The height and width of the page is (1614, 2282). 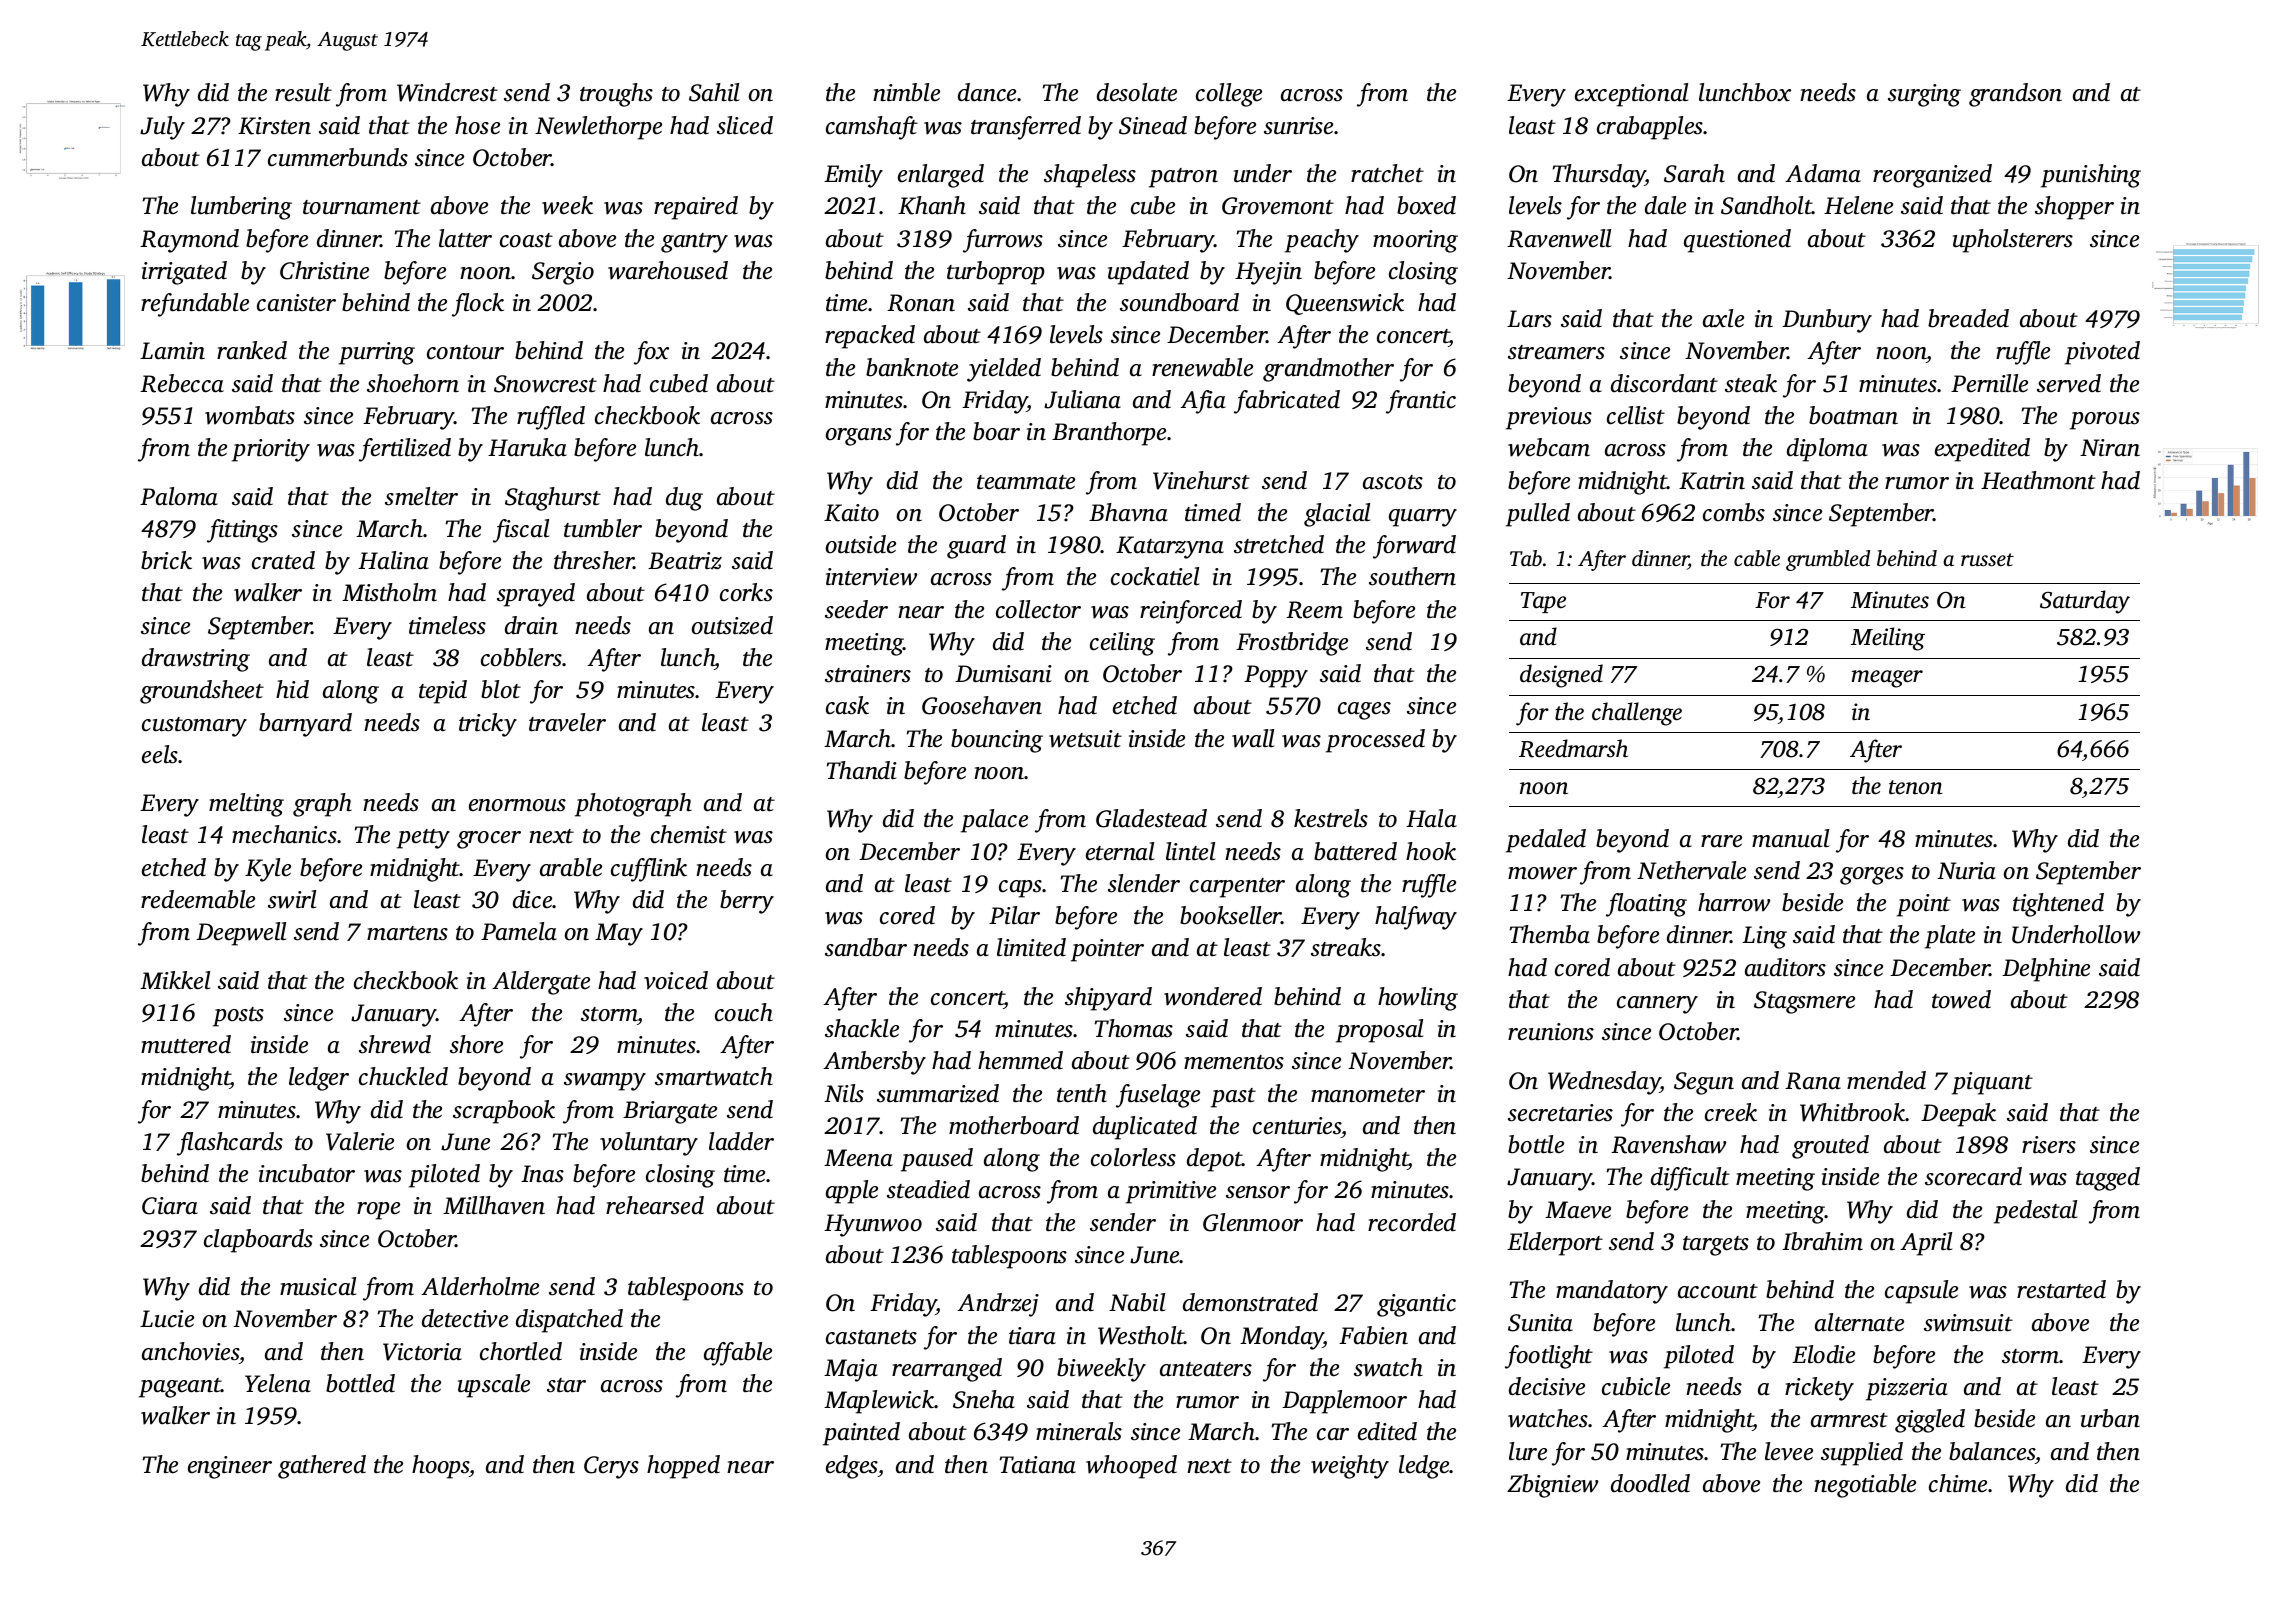 I want to click on southern, so click(x=1412, y=576).
